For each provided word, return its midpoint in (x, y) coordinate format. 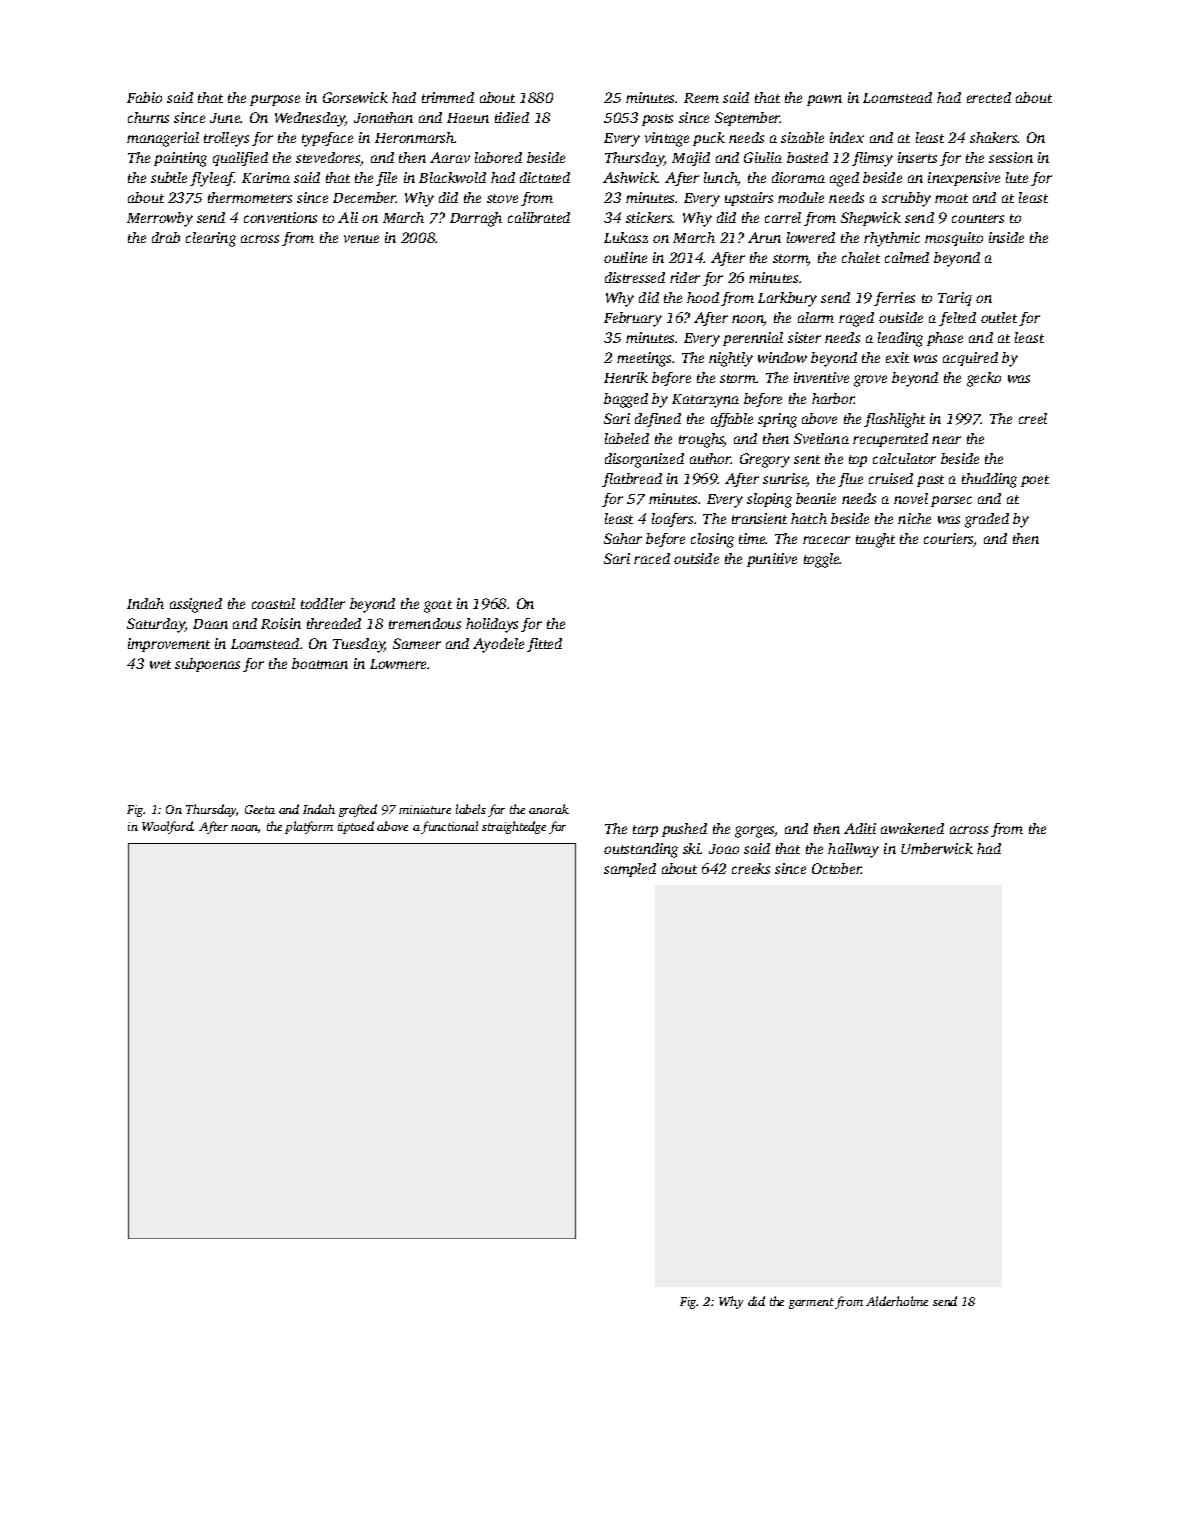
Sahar (623, 538)
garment (811, 1303)
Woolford (167, 827)
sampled (630, 870)
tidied (512, 117)
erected (989, 97)
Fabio (144, 97)
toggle (822, 560)
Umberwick (937, 848)
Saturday (156, 625)
